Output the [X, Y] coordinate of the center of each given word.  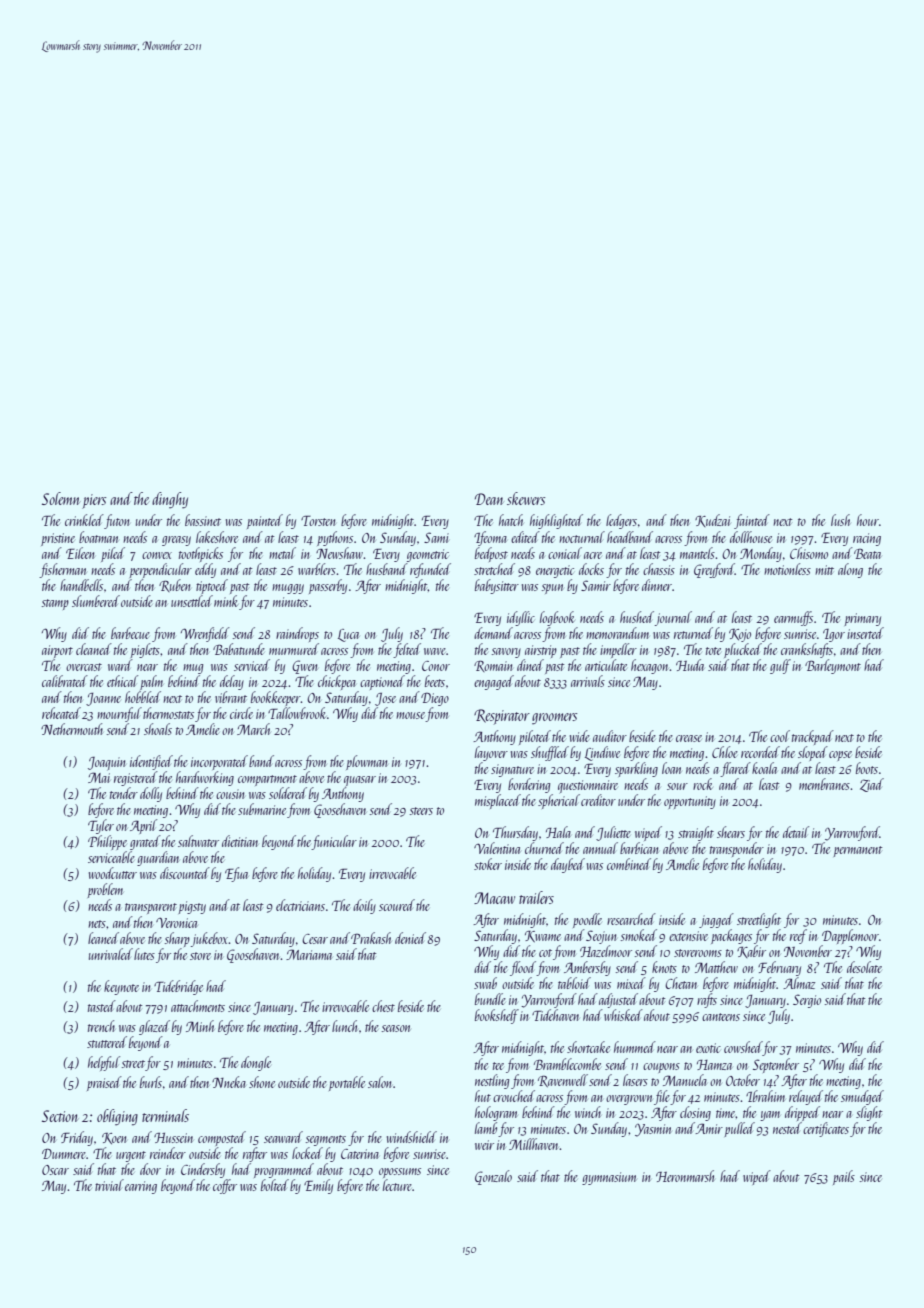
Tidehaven [555, 1015]
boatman [98, 537]
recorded [760, 752]
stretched [494, 569]
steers [421, 811]
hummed [635, 1047]
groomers [554, 719]
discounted [185, 873]
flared [736, 769]
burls [151, 1082]
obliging [117, 1117]
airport [57, 651]
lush [840, 520]
